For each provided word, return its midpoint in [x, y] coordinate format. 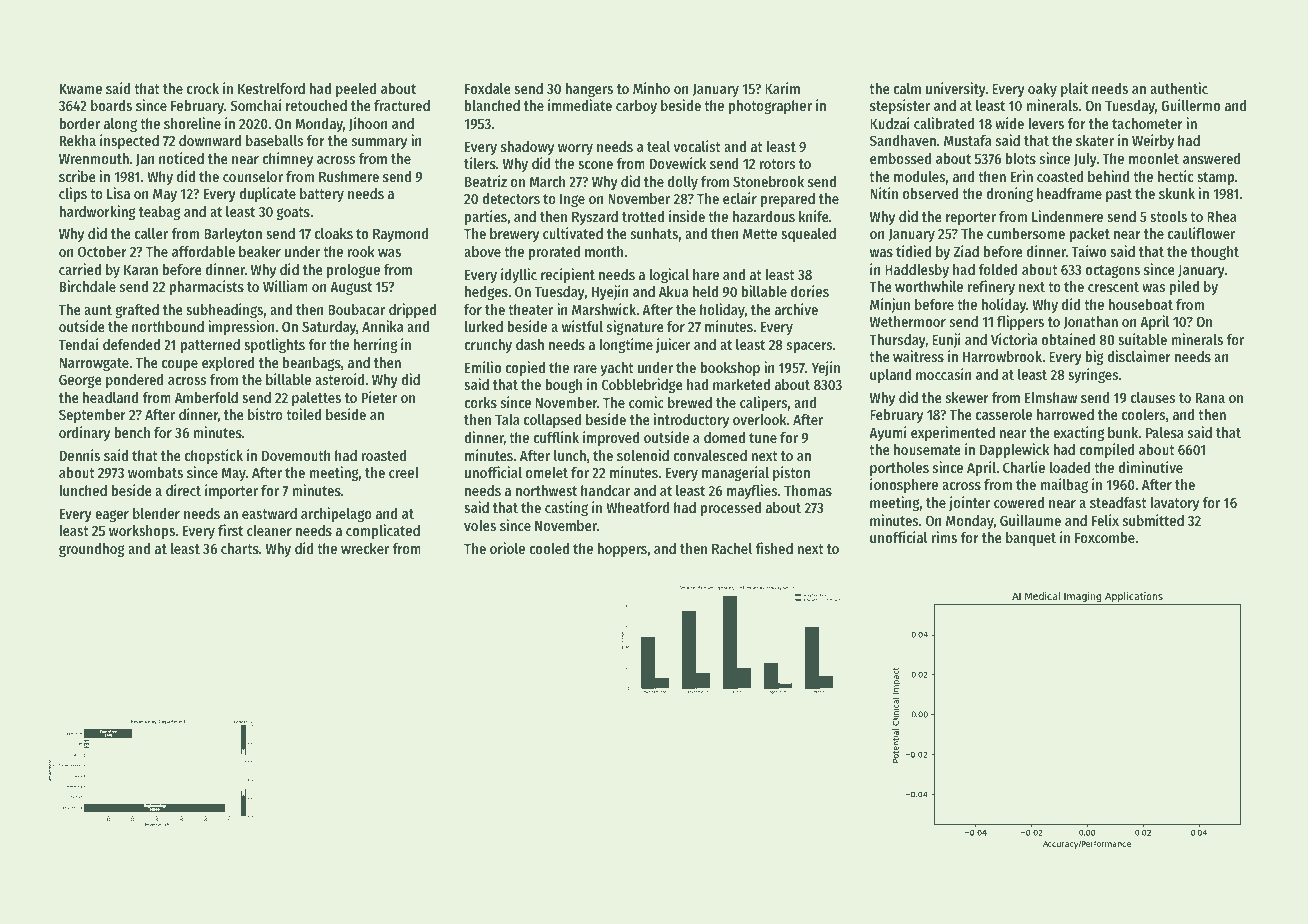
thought [1215, 253]
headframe [1069, 193]
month [604, 251]
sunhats [654, 233]
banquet [1031, 539]
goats [293, 213]
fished [774, 548]
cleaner [269, 530]
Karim [782, 88]
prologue [353, 271]
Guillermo [1190, 105]
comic [646, 402]
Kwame [81, 89]
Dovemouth [296, 455]
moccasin [944, 374]
